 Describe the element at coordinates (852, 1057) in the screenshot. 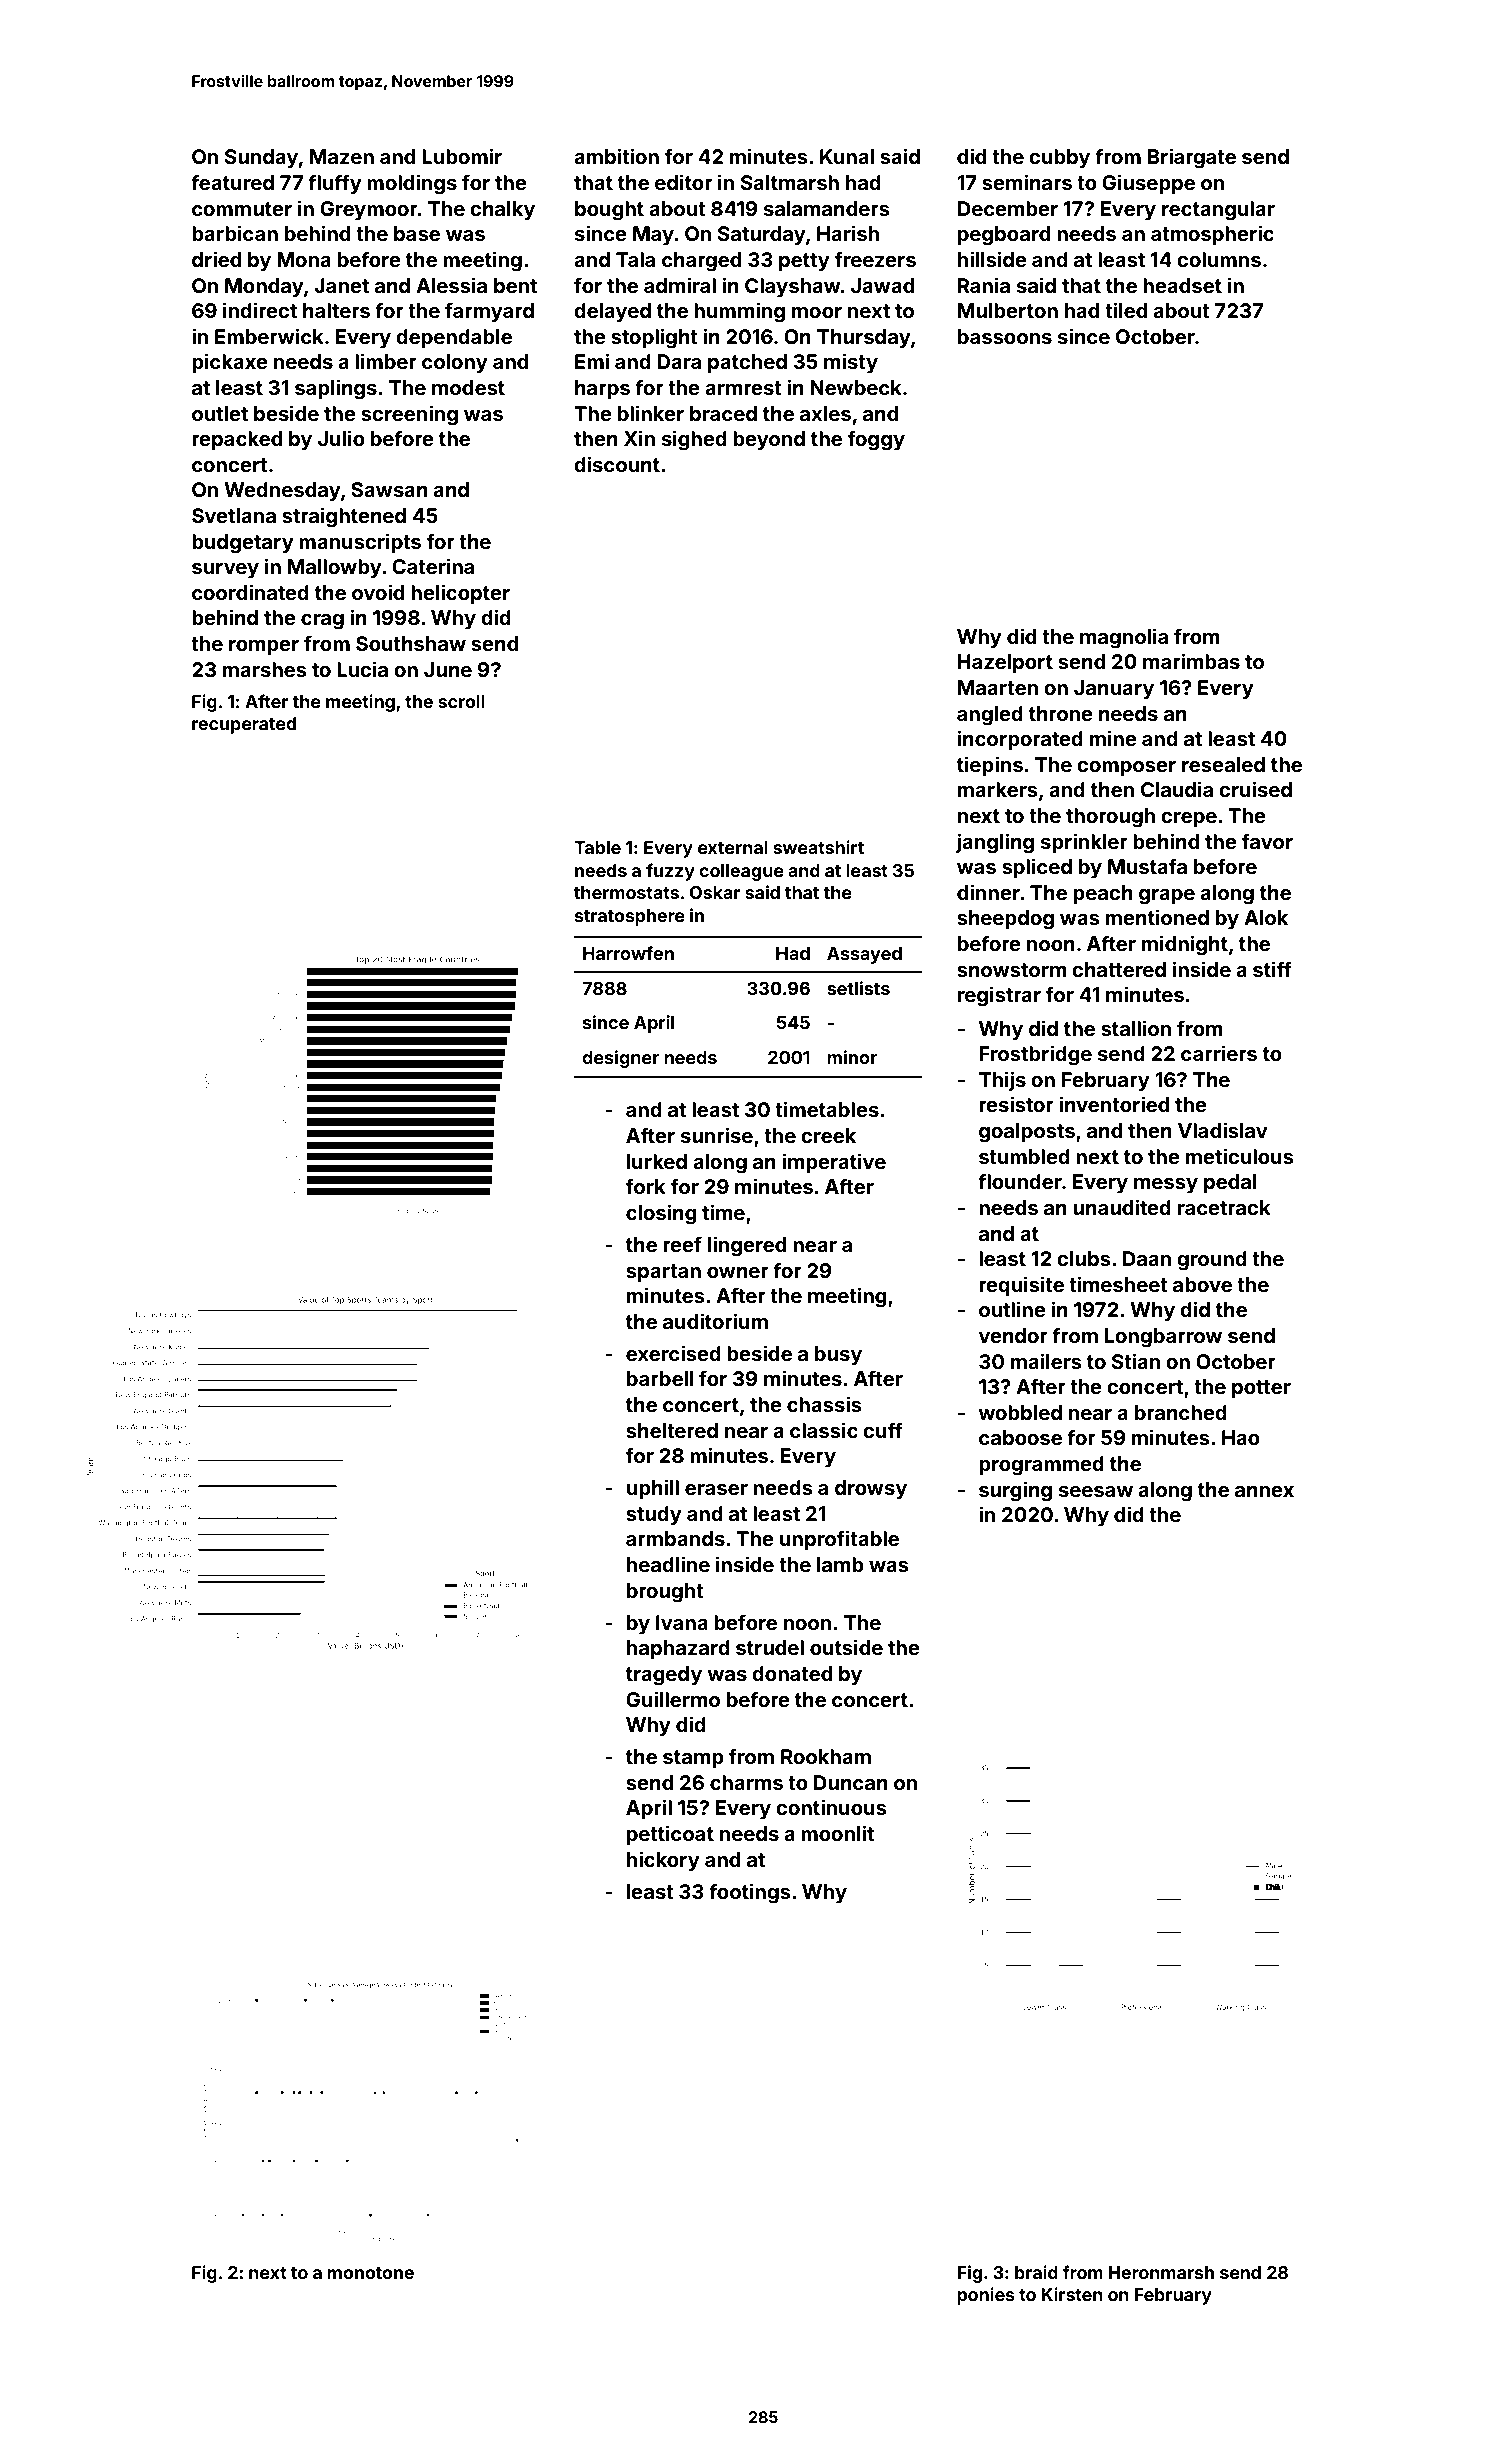

I see `minor` at that location.
